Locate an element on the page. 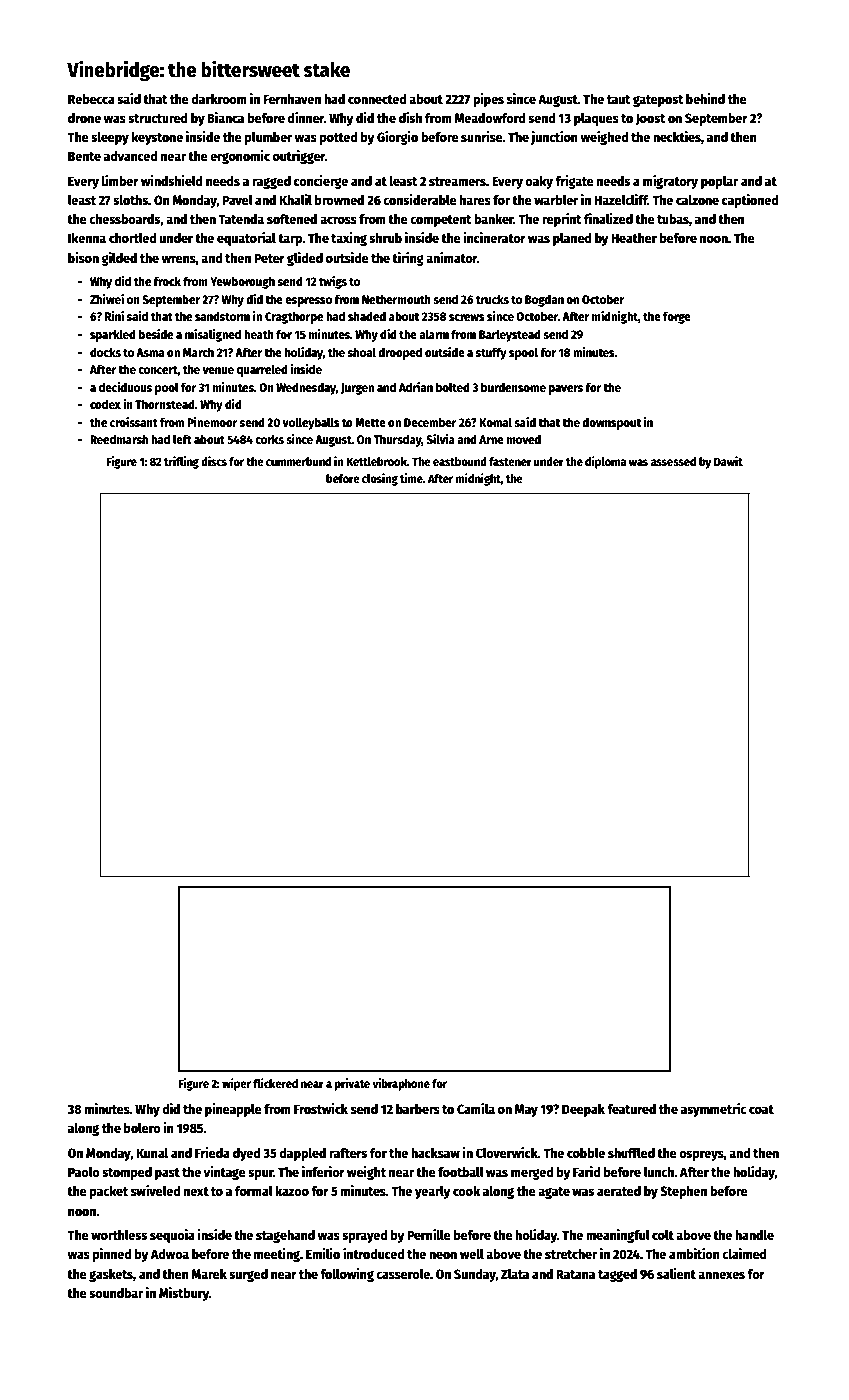  behind is located at coordinates (705, 98).
